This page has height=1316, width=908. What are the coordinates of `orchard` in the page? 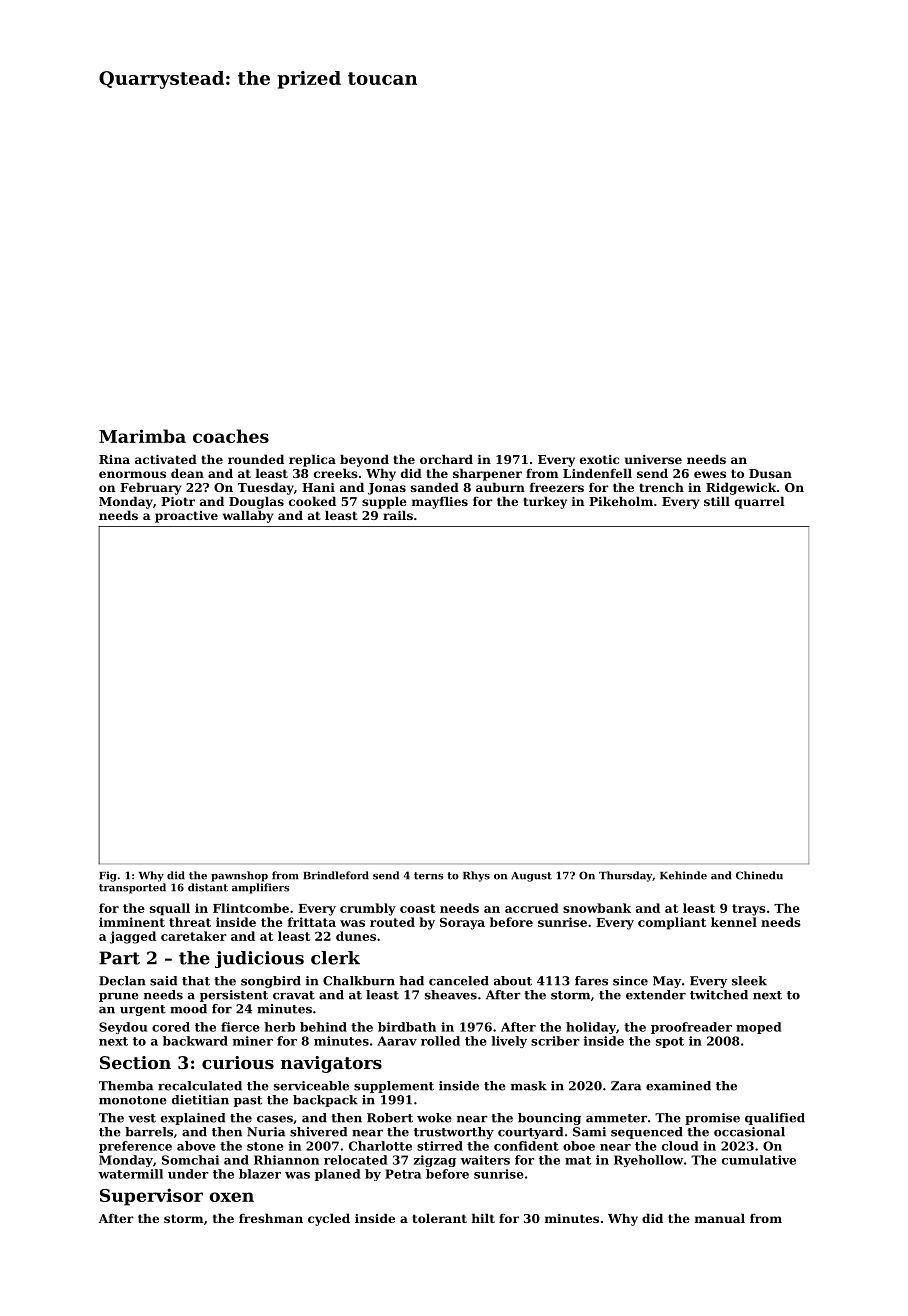 It's located at (446, 459).
